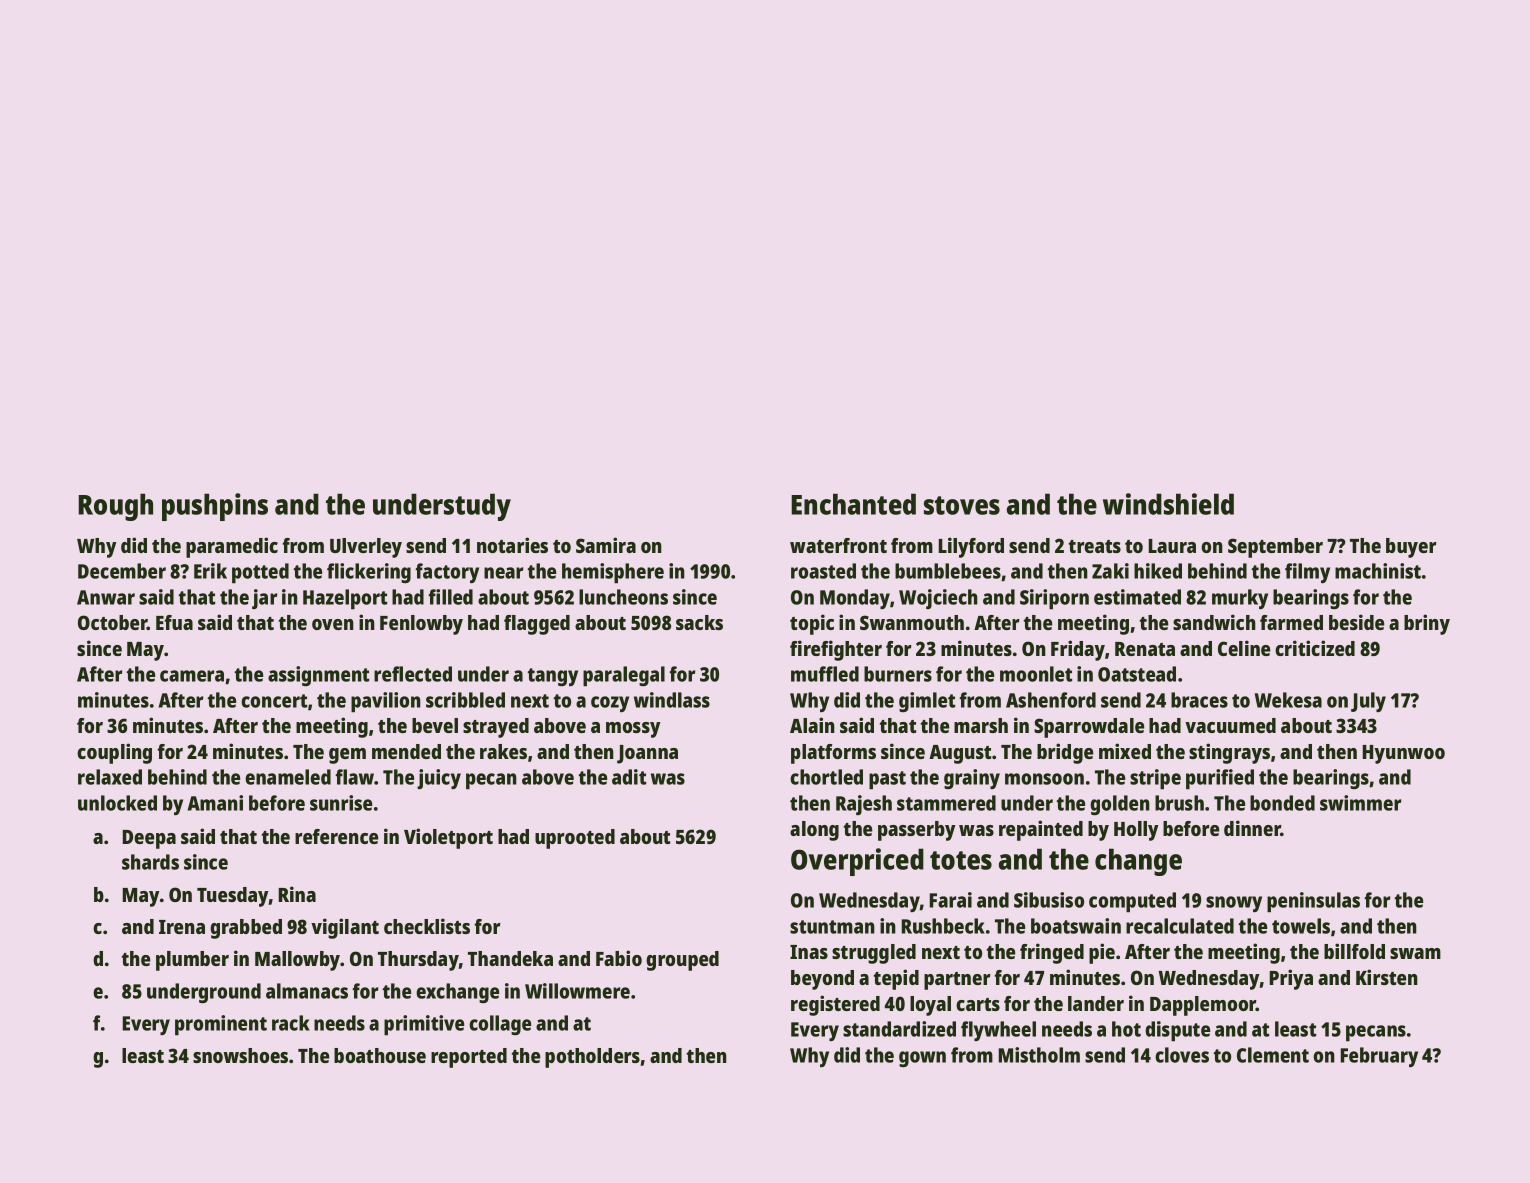 This page has height=1183, width=1530. What do you see at coordinates (853, 504) in the page?
I see `Enchanted` at bounding box center [853, 504].
